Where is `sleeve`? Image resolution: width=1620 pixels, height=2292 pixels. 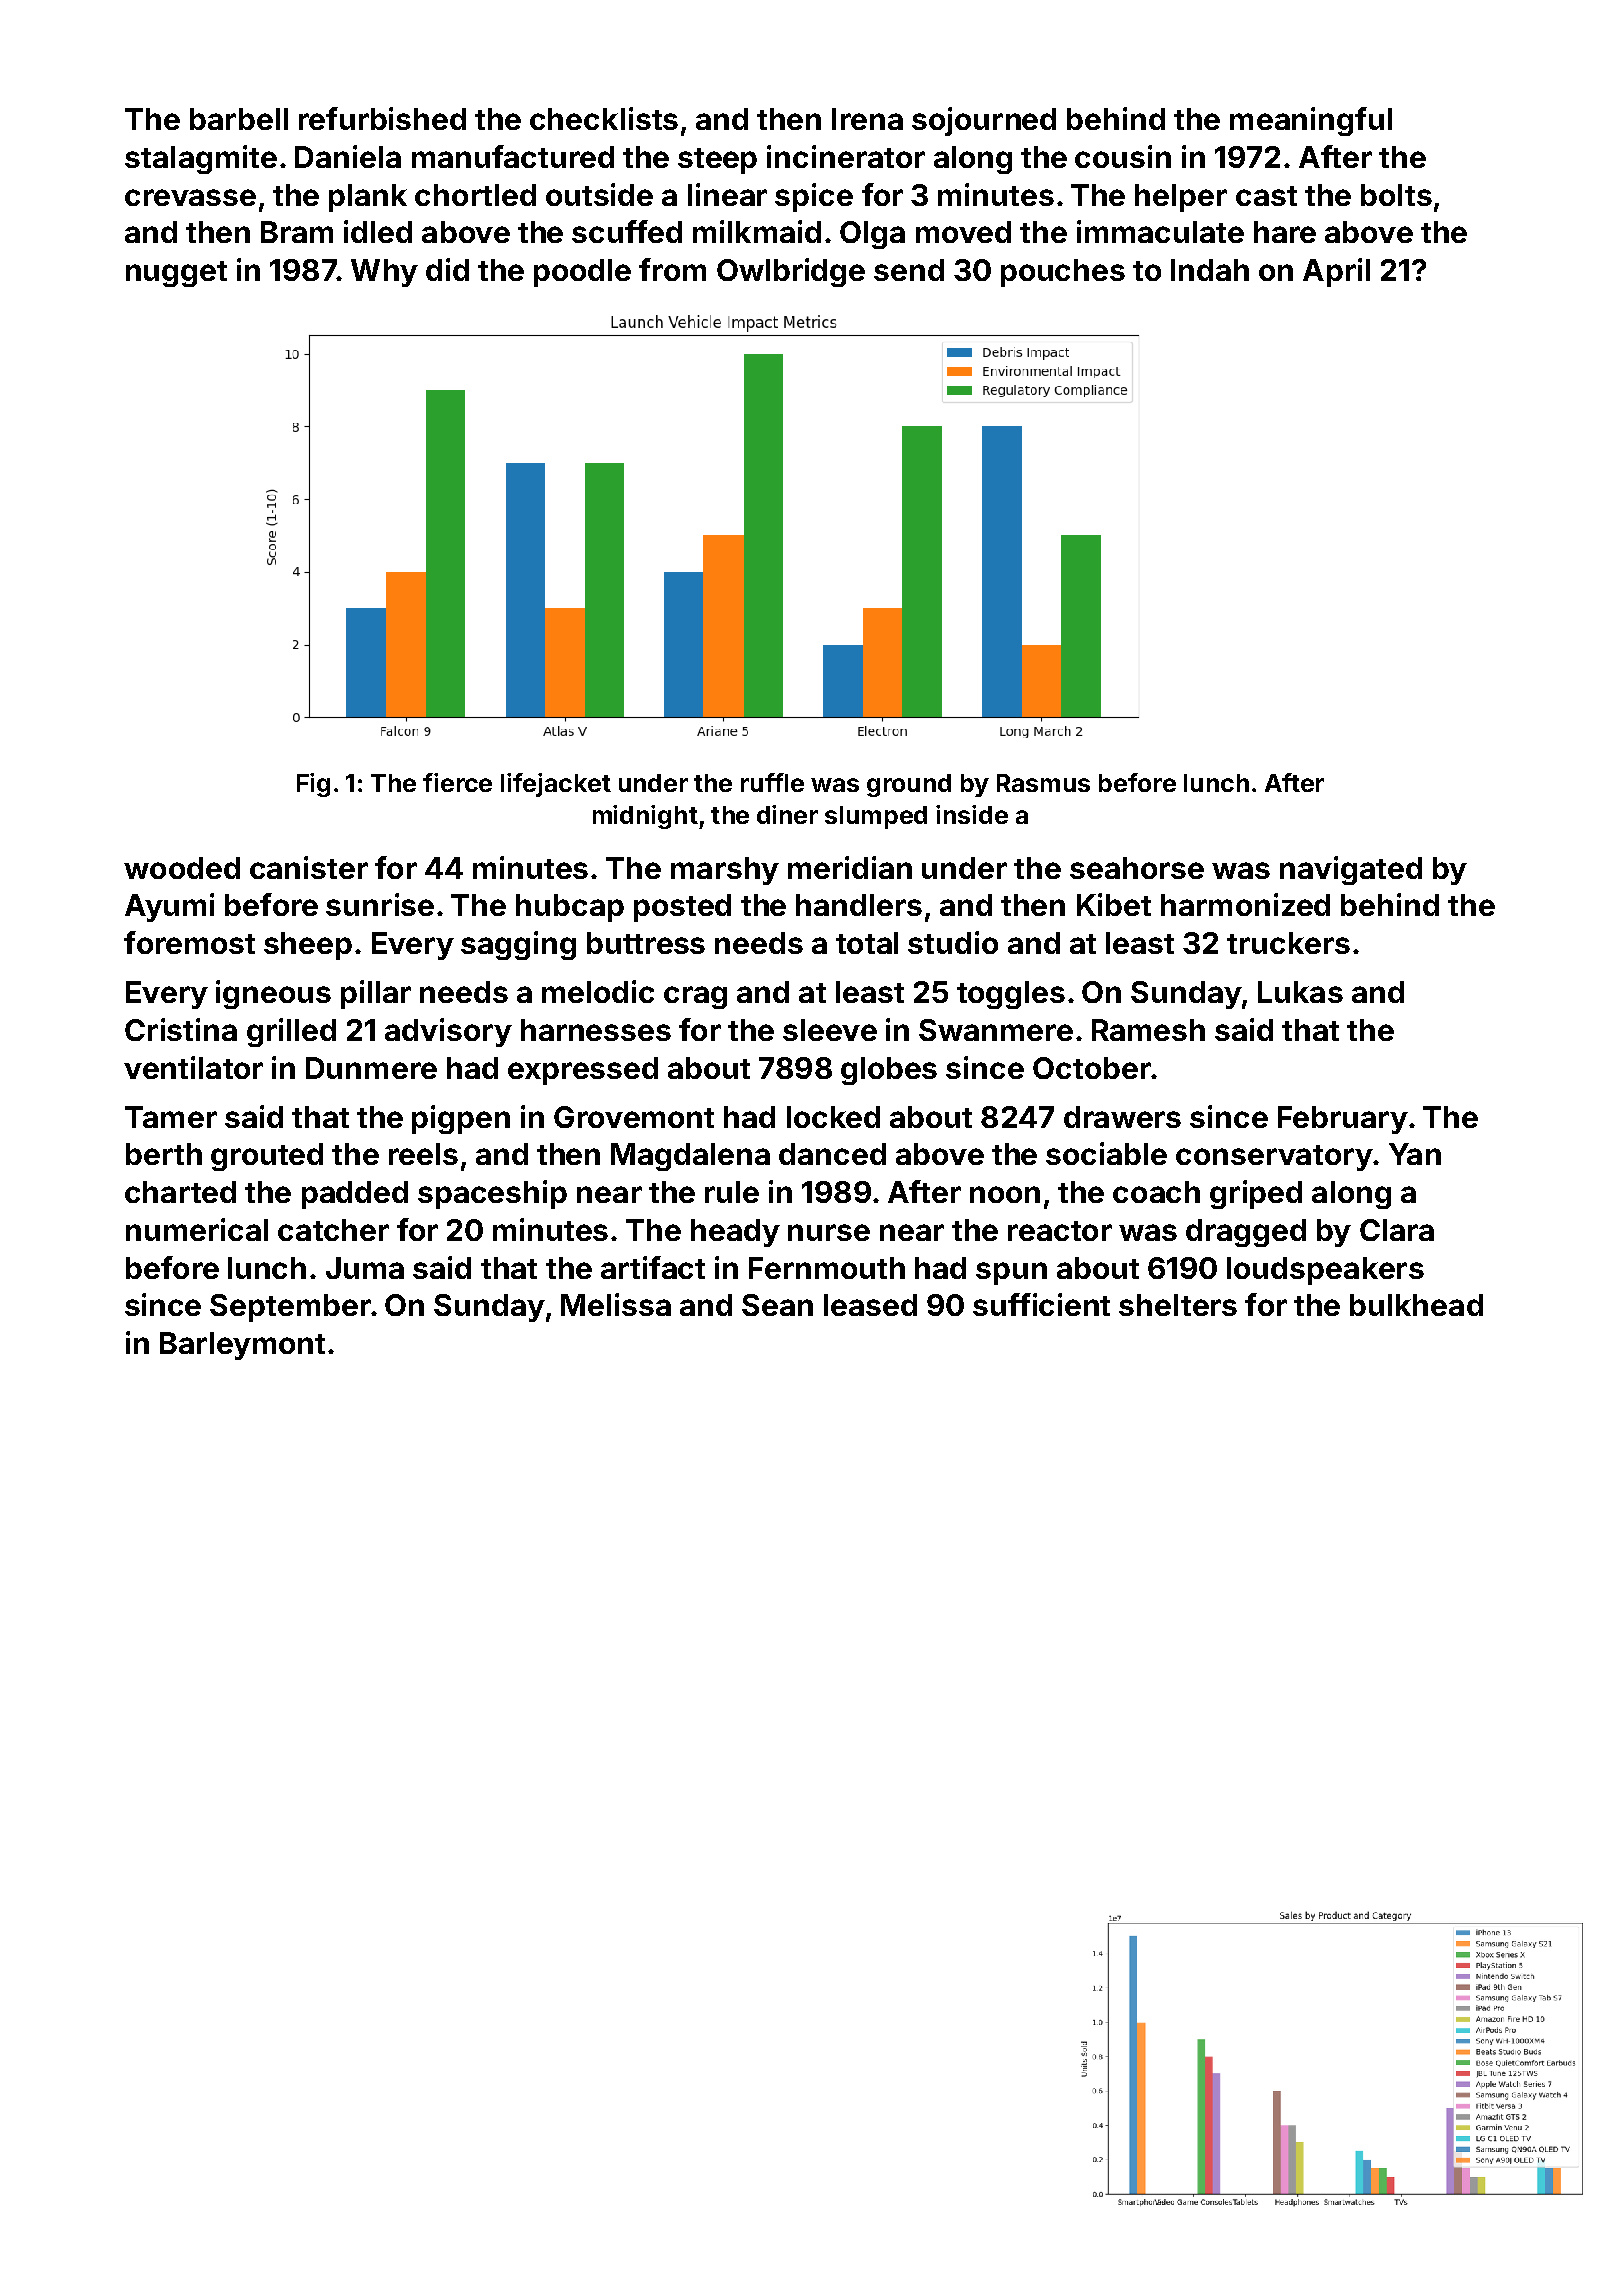 sleeve is located at coordinates (830, 1030).
